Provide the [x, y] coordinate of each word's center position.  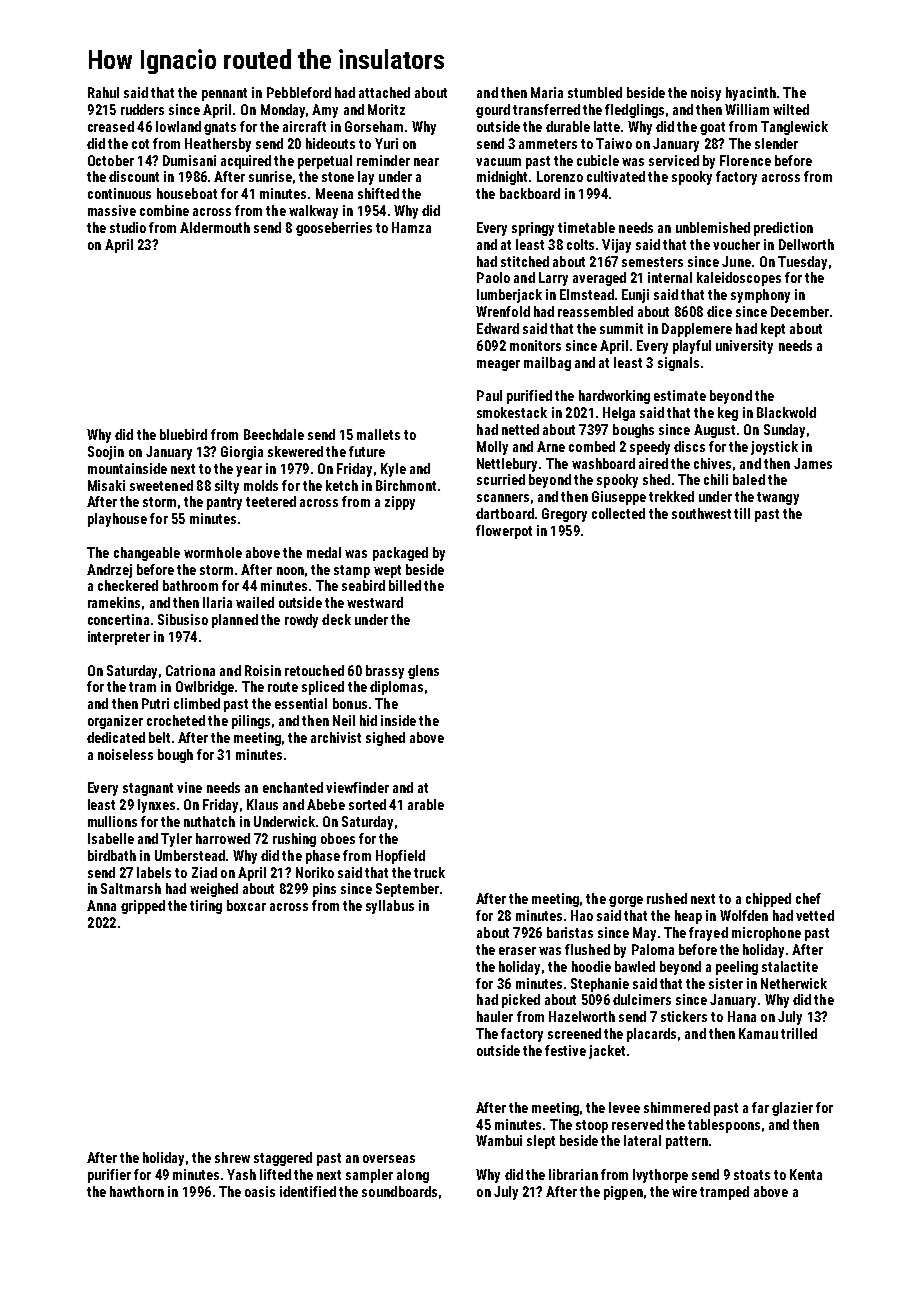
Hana [742, 1016]
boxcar [246, 905]
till [742, 513]
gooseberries [334, 229]
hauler [495, 1016]
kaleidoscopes [739, 279]
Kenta [806, 1174]
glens [423, 672]
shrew [232, 1157]
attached [384, 92]
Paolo [493, 277]
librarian [573, 1174]
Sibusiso [183, 619]
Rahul [103, 92]
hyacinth [751, 94]
